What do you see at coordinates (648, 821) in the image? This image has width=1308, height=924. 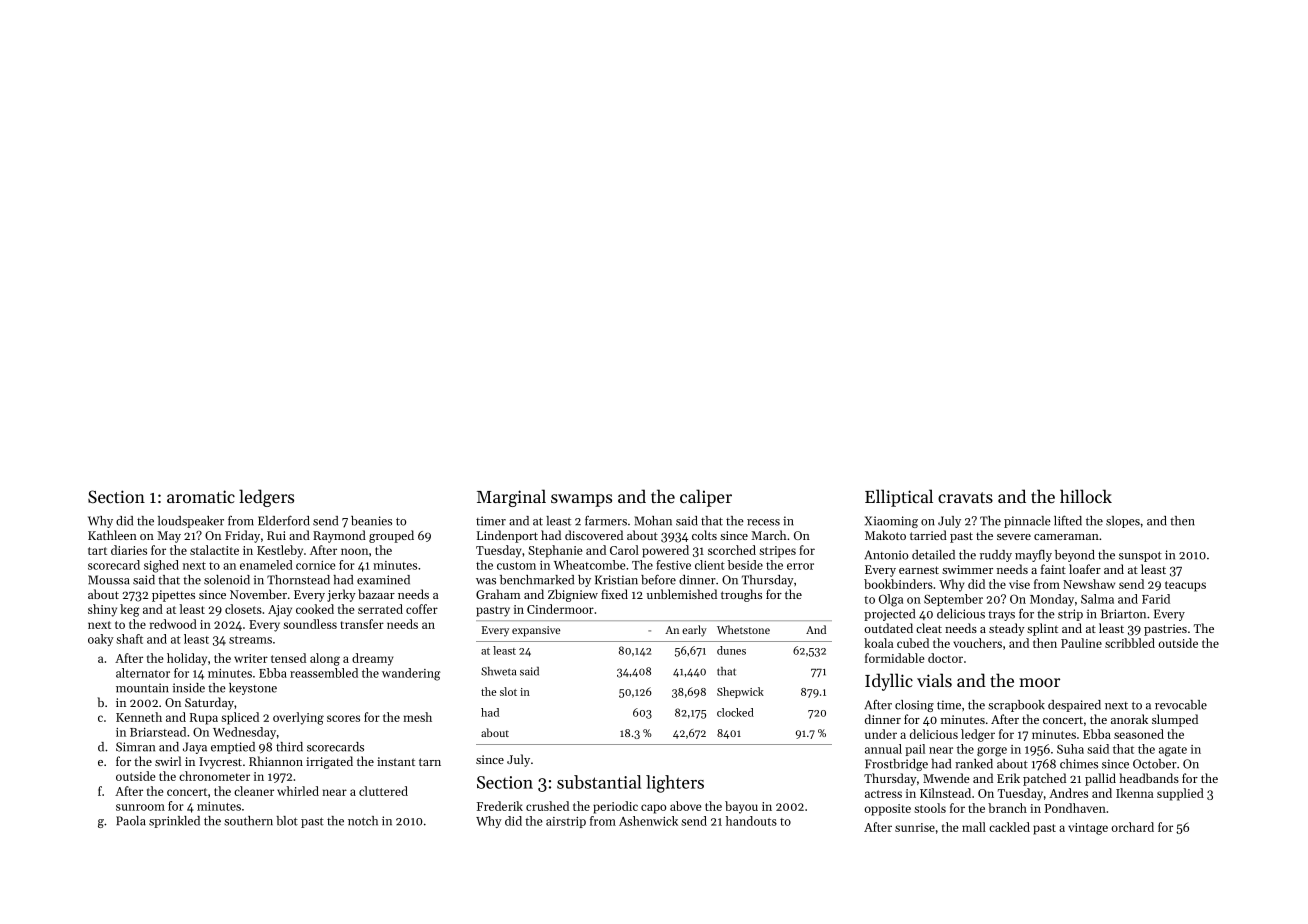 I see `Ashenwick` at bounding box center [648, 821].
